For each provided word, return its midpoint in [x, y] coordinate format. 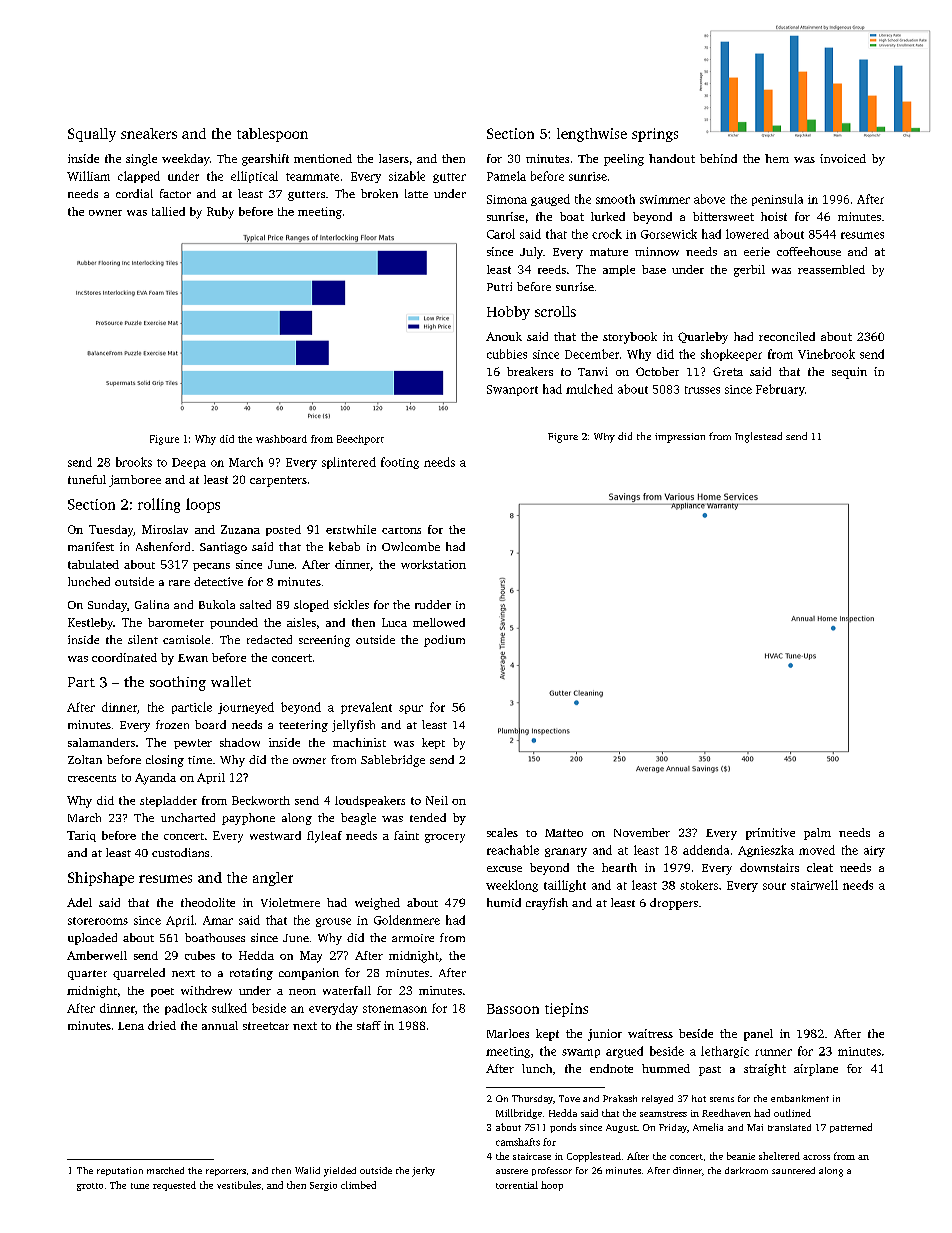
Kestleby [90, 624]
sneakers [149, 133]
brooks [134, 462]
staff [369, 1025]
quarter [87, 975]
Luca [394, 622]
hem [777, 158]
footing [400, 463]
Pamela [506, 176]
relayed [657, 1099]
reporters [226, 1172]
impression [680, 438]
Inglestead [758, 437]
